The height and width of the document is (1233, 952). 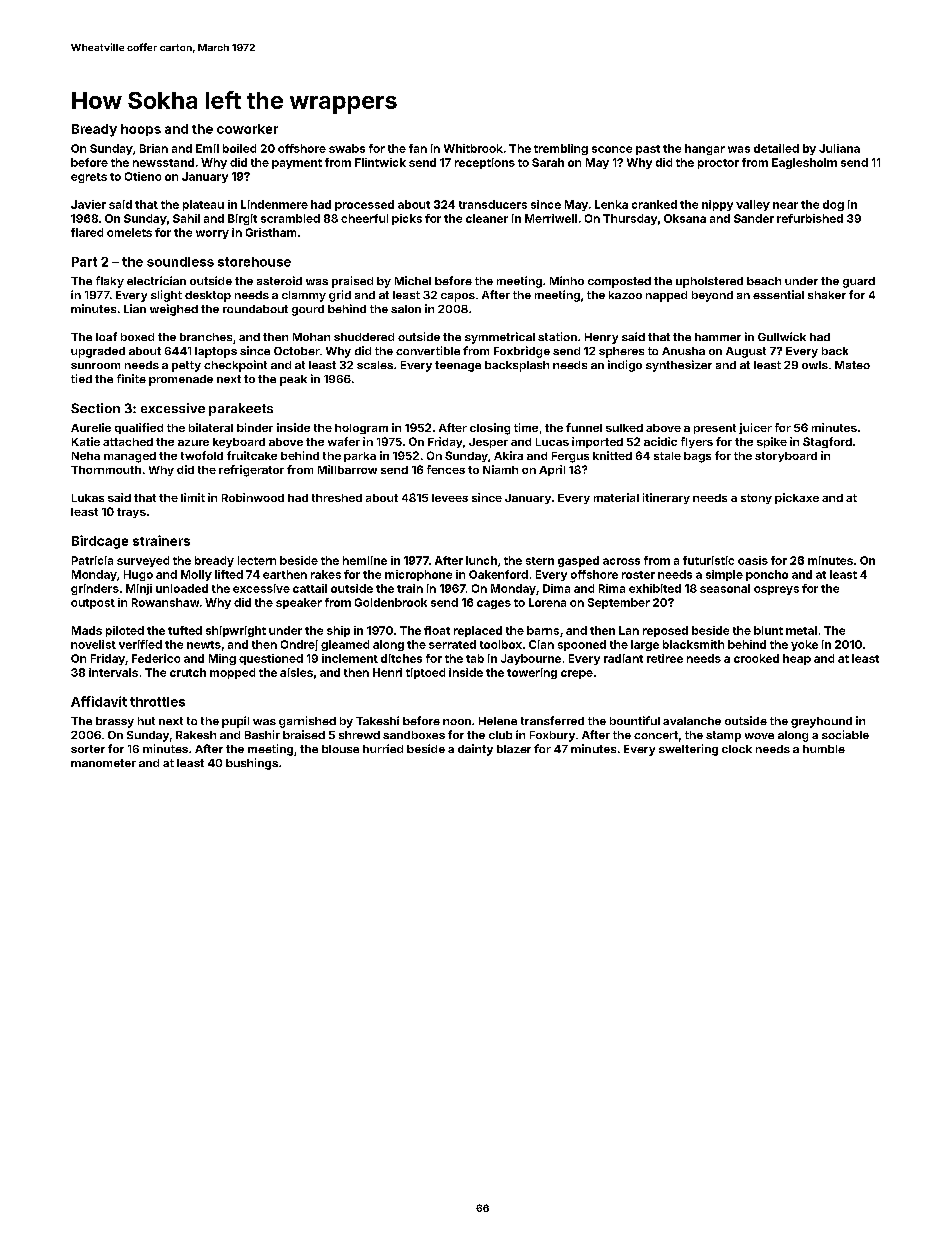 What do you see at coordinates (103, 763) in the document?
I see `manometer` at bounding box center [103, 763].
